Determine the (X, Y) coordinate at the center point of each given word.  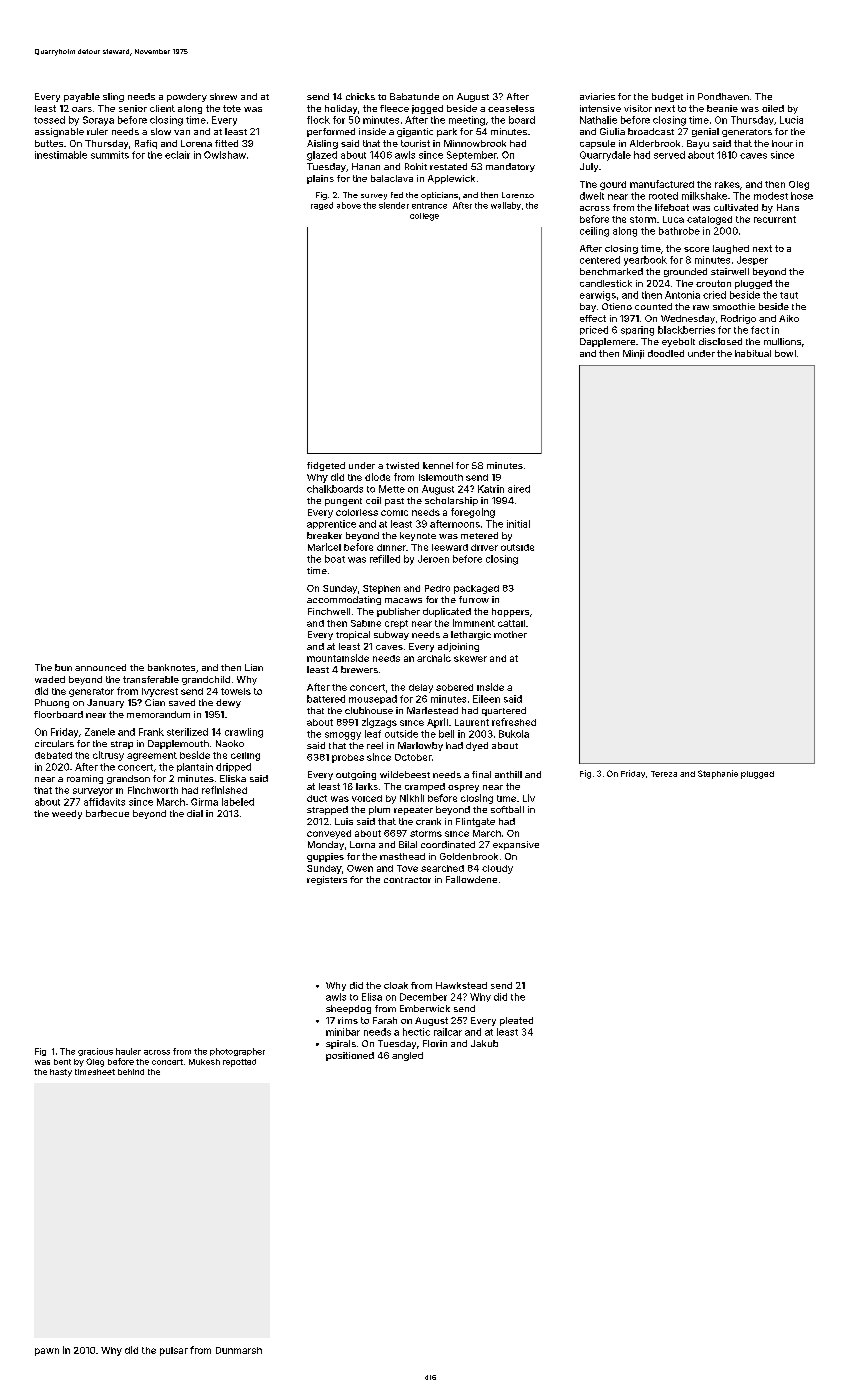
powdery (187, 97)
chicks (360, 96)
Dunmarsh (239, 1350)
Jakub (484, 1043)
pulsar (174, 1351)
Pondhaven (723, 96)
